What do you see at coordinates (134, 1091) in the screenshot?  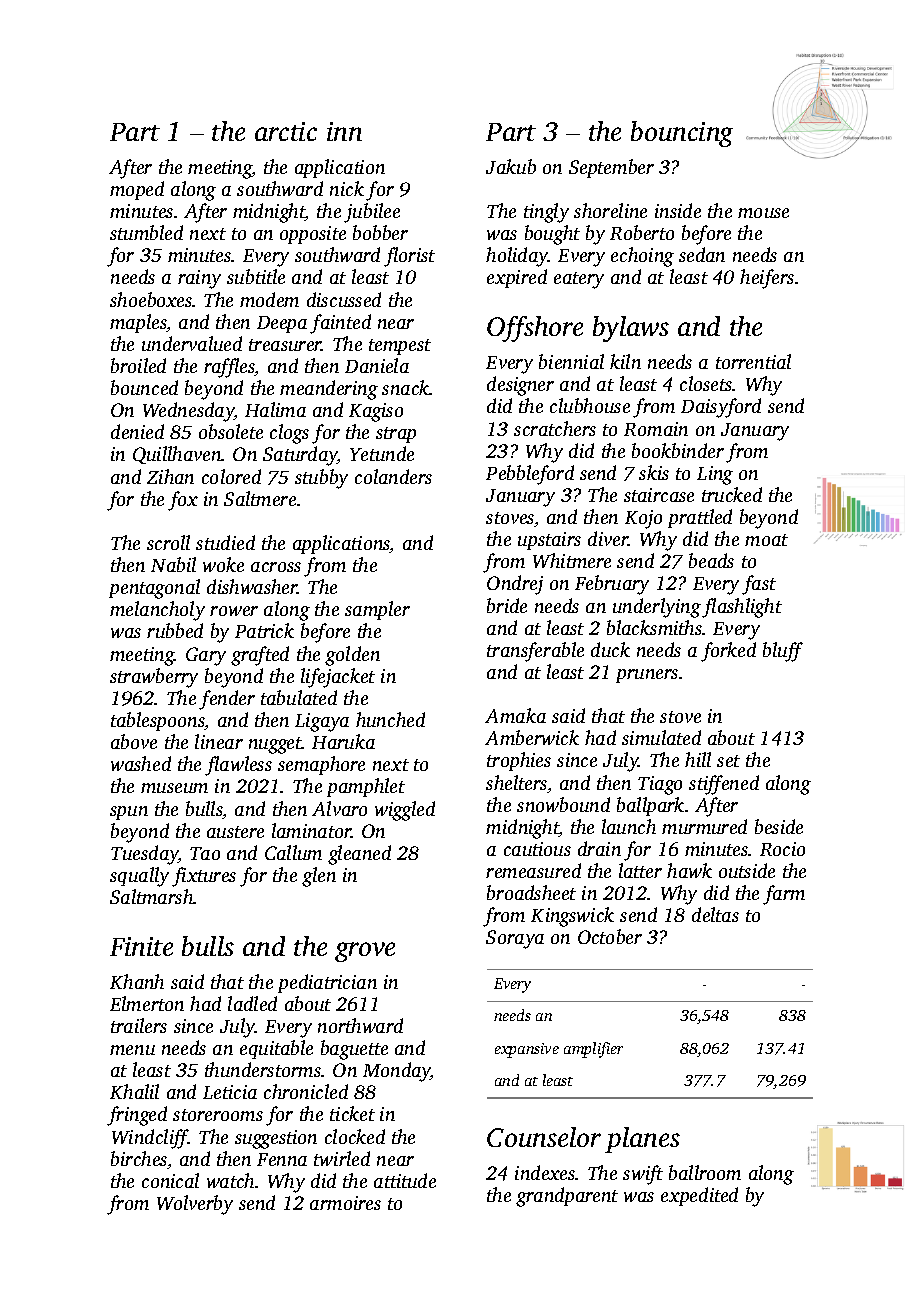 I see `Khalil` at bounding box center [134, 1091].
